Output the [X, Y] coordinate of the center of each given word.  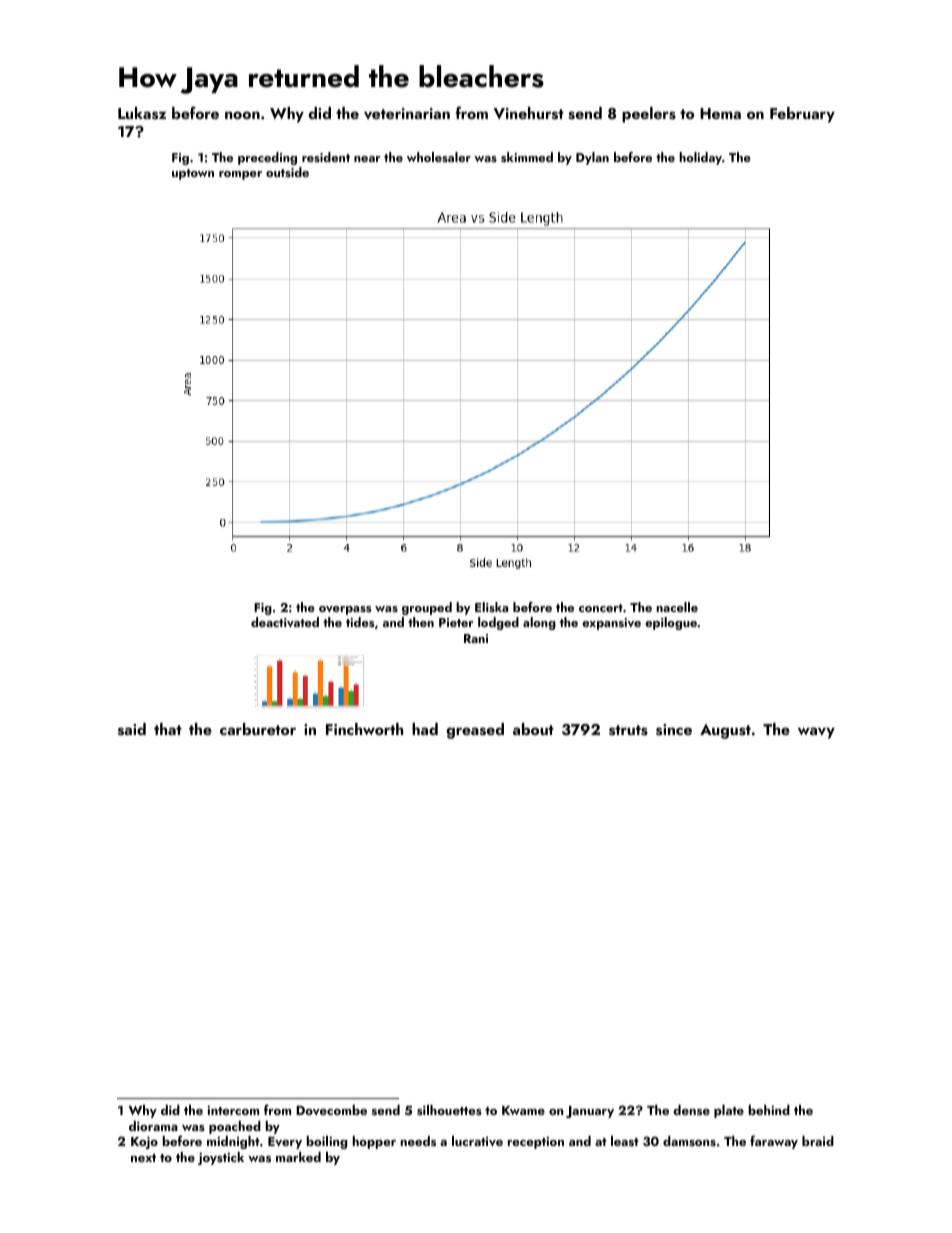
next [143, 1158]
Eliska [491, 607]
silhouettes [449, 1110]
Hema [720, 113]
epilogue [671, 623]
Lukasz [142, 113]
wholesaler [439, 157]
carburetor [258, 729]
